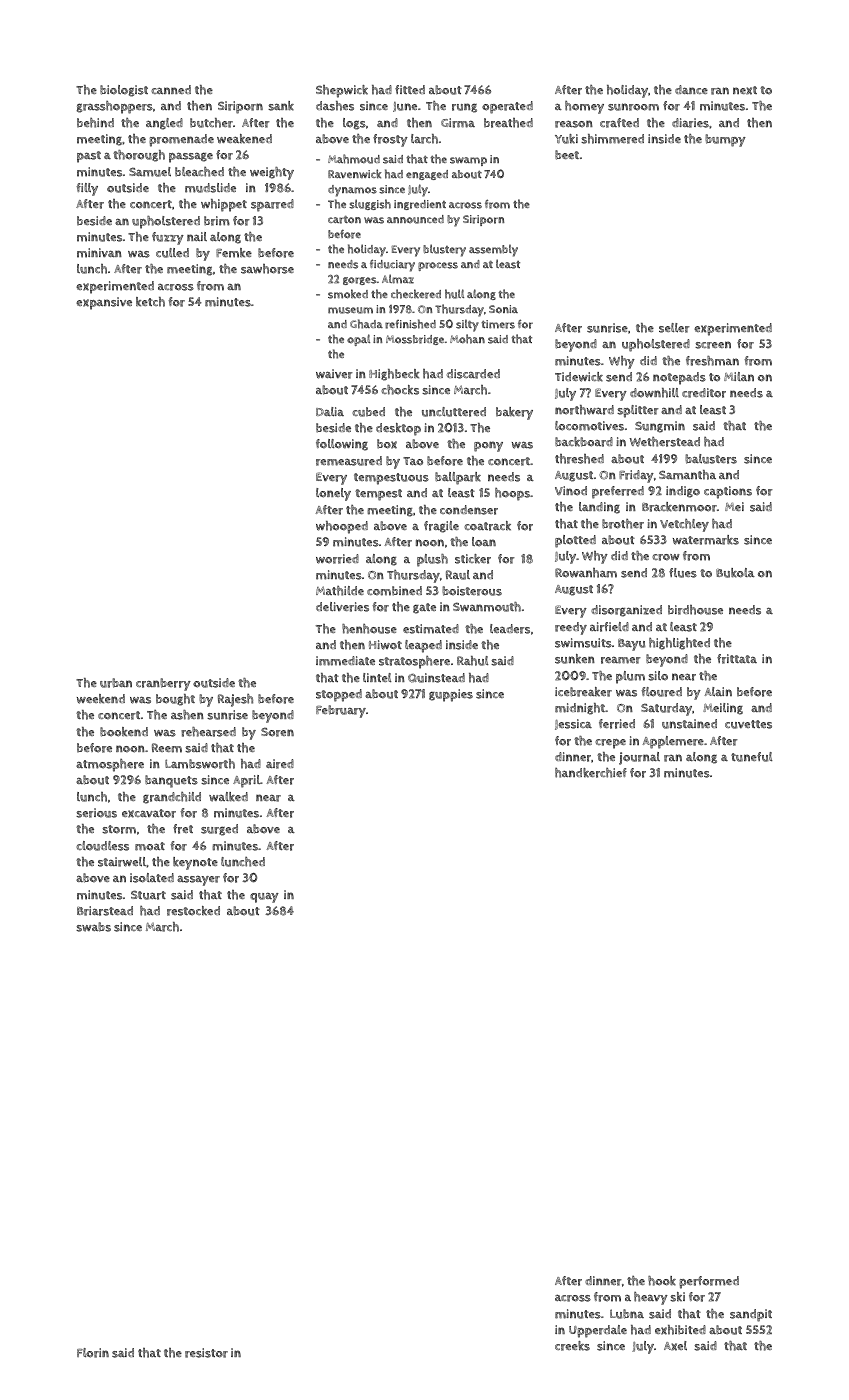 This image has width=849, height=1400. What do you see at coordinates (572, 1346) in the image?
I see `creeks` at bounding box center [572, 1346].
